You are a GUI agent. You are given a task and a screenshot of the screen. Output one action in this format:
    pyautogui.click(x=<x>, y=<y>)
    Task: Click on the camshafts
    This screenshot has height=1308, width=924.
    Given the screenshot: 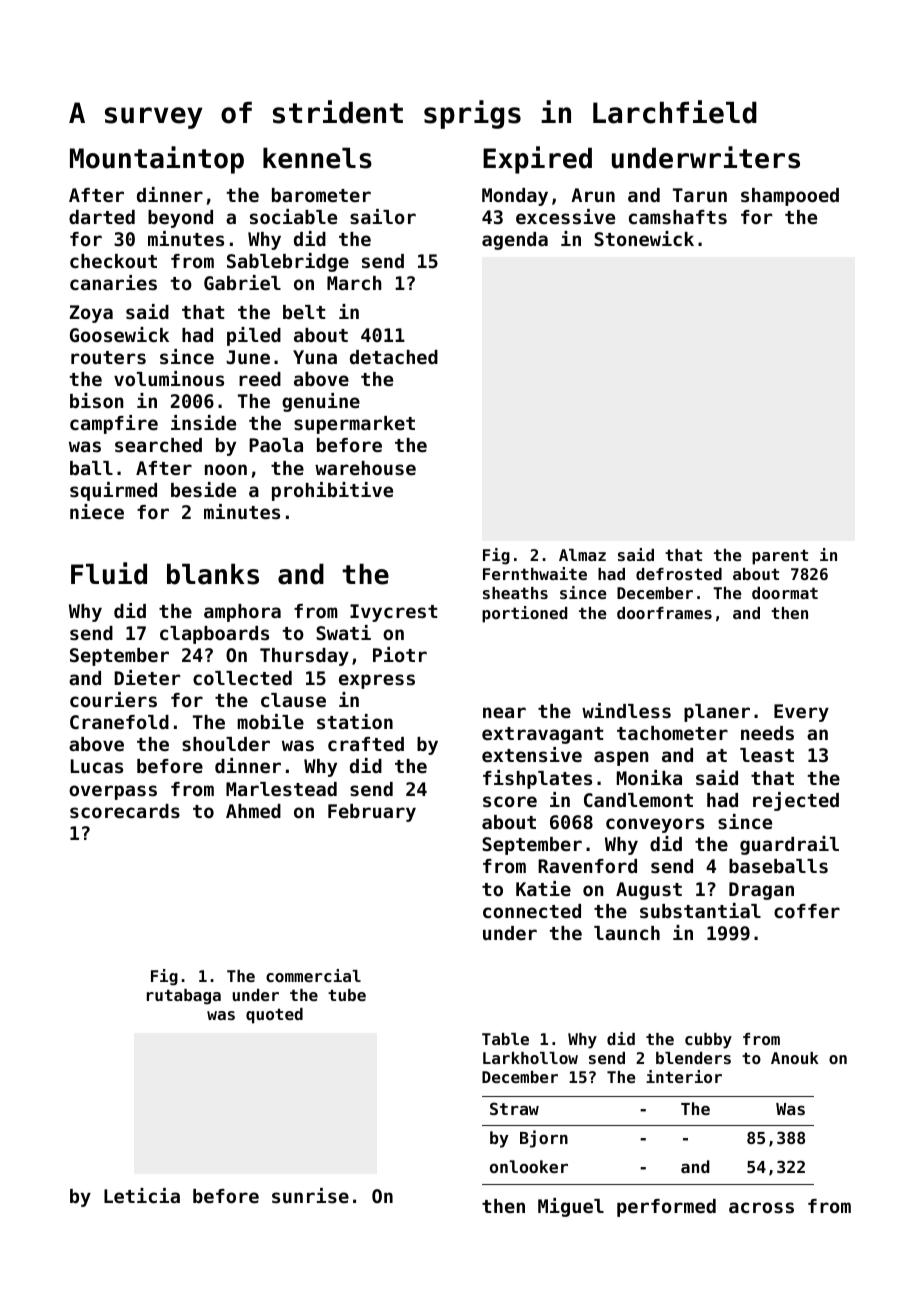 What is the action you would take?
    pyautogui.click(x=678, y=217)
